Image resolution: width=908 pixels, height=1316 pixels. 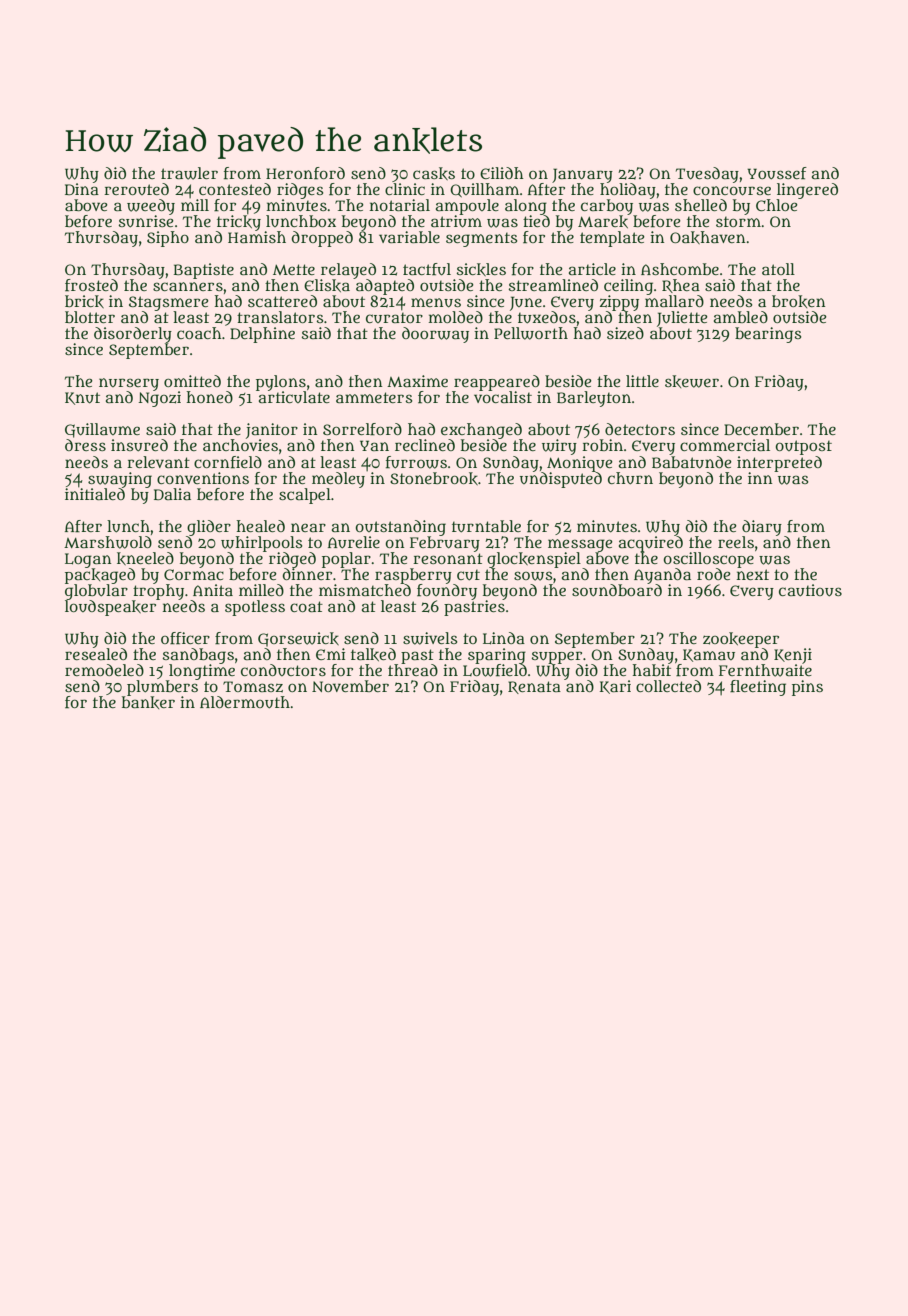 I want to click on broken, so click(x=799, y=301).
